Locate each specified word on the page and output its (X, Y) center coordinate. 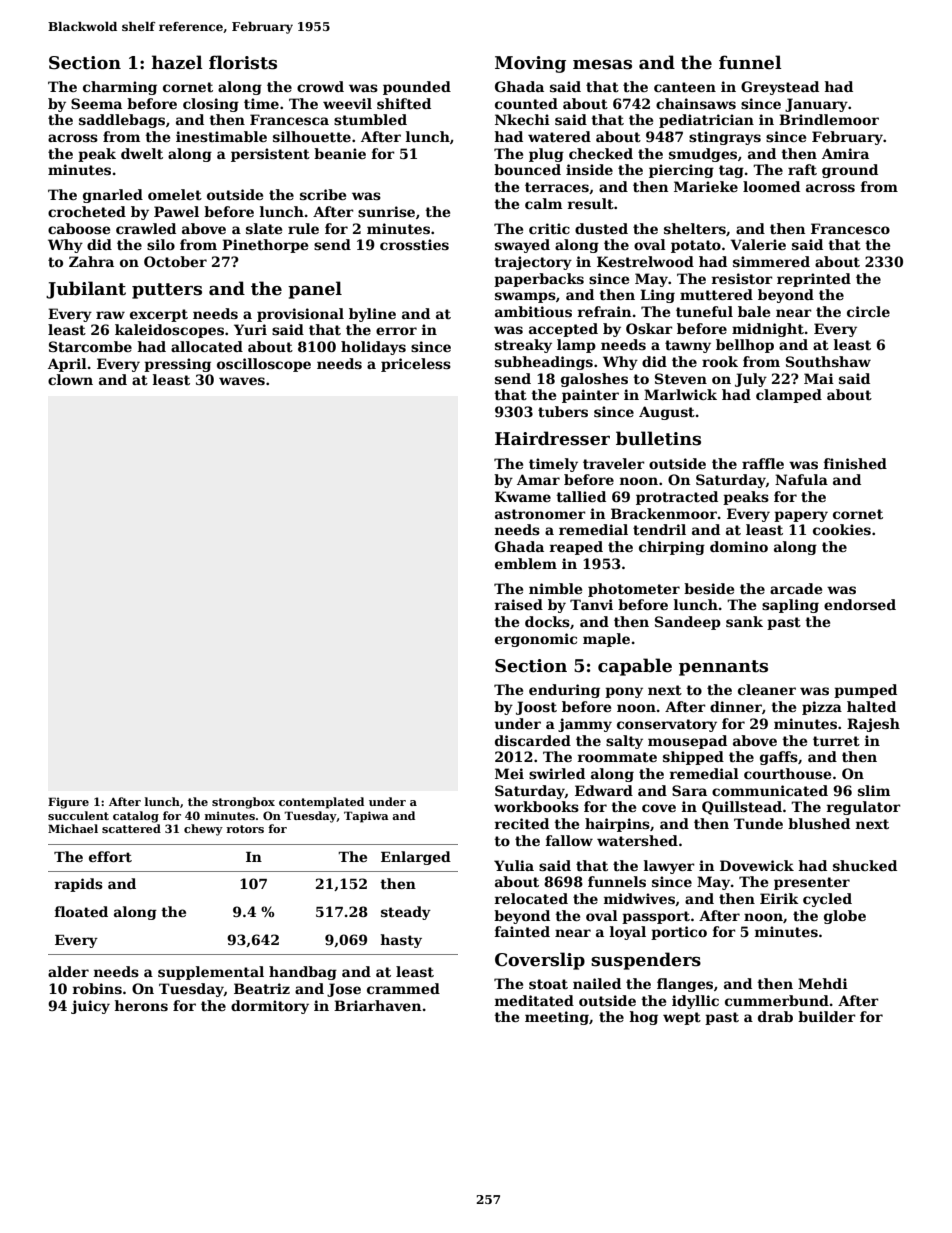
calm (543, 203)
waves (242, 381)
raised (519, 604)
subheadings (544, 363)
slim (874, 790)
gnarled (113, 196)
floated (81, 911)
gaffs (779, 758)
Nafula (801, 479)
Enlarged (416, 858)
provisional (300, 315)
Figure (68, 803)
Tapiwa (366, 817)
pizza (822, 708)
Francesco (850, 228)
